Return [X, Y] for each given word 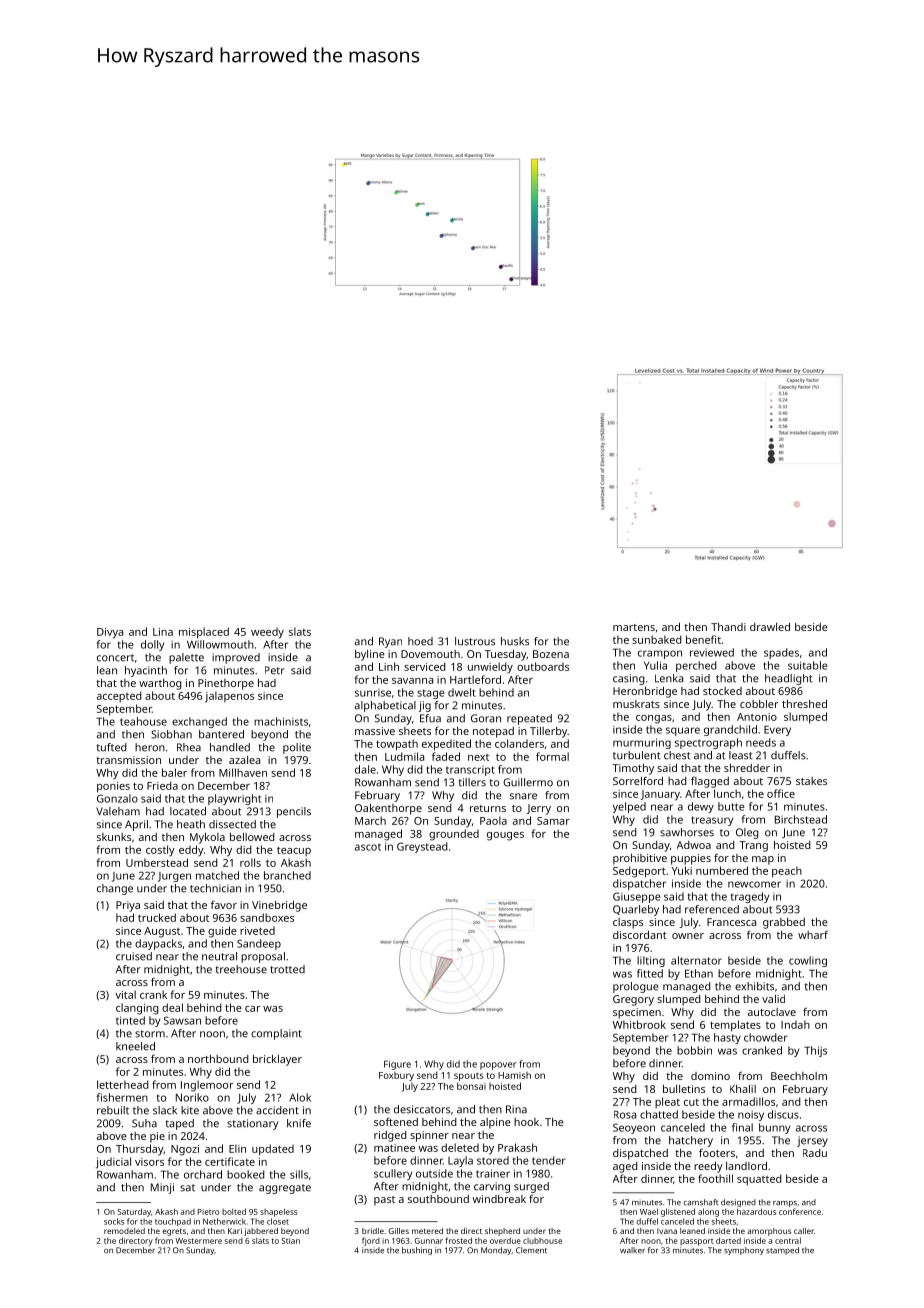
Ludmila [404, 756]
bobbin [694, 1050]
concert [115, 658]
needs [761, 742]
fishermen [122, 1097]
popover [498, 1066]
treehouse [241, 969]
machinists [281, 721]
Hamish [514, 1075]
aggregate [285, 1189]
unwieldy [490, 668]
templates [735, 1026]
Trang [753, 846]
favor [224, 904]
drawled [770, 626]
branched [287, 875]
